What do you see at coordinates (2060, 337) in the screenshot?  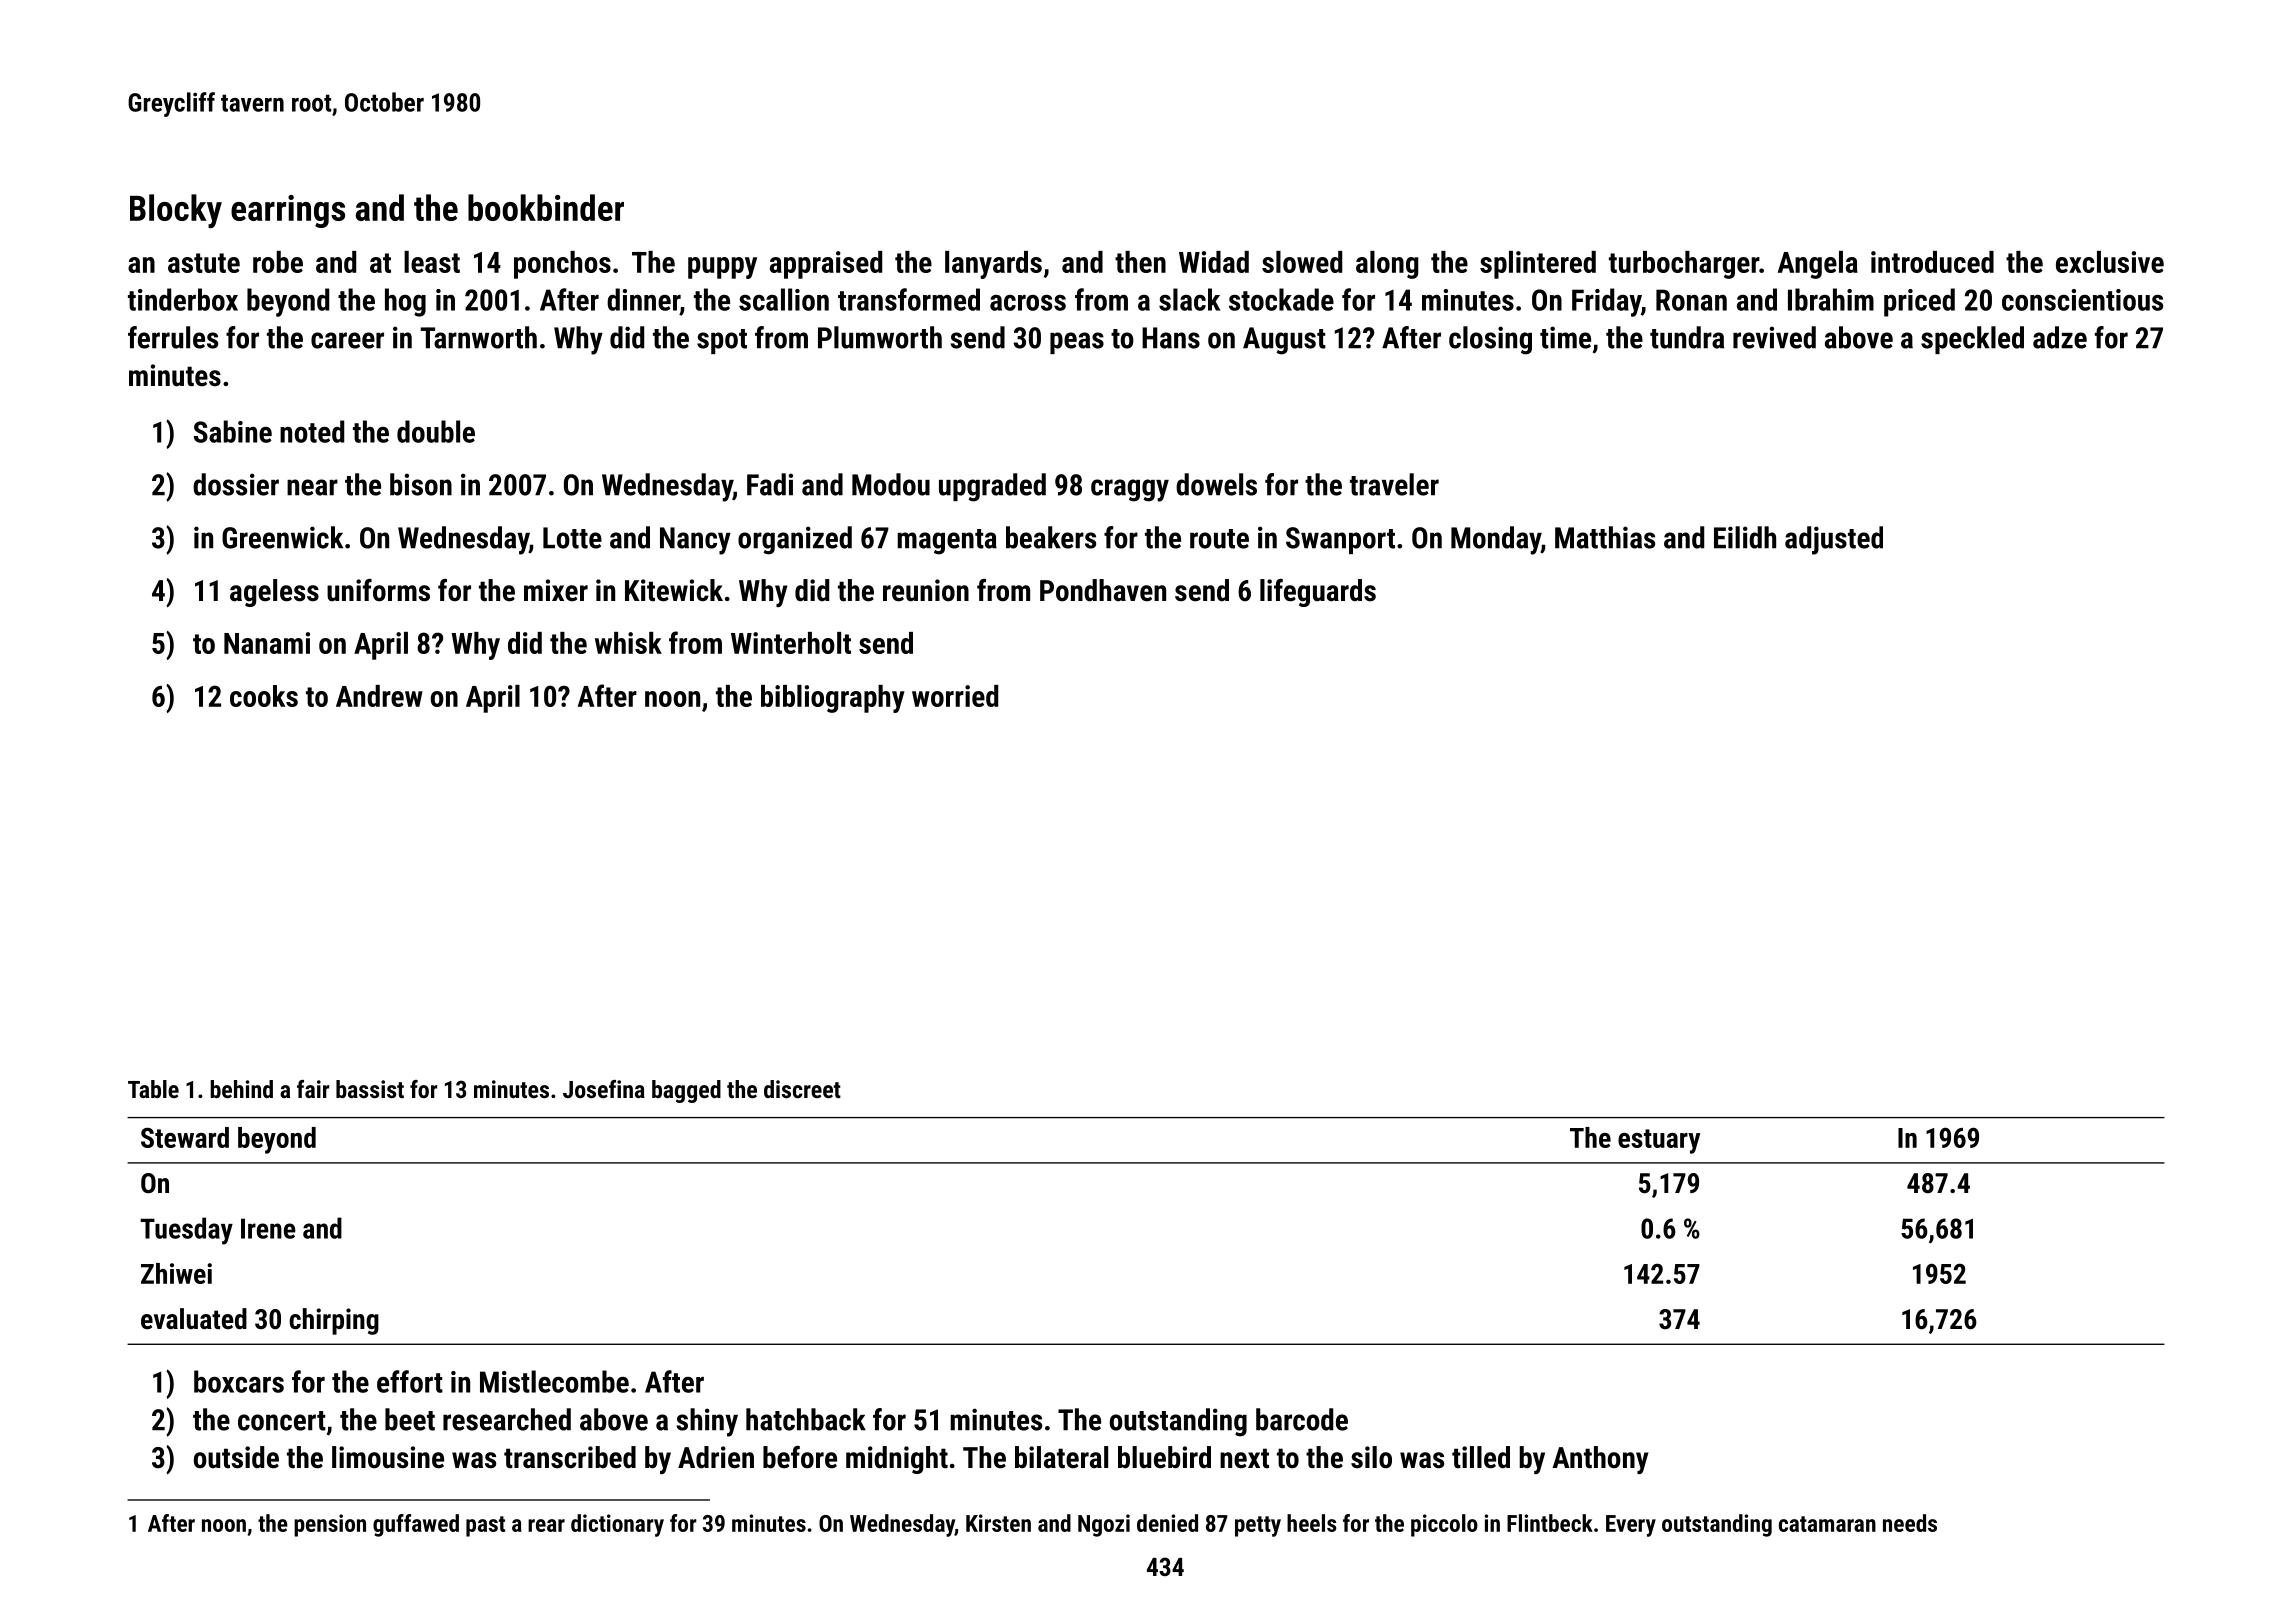 I see `adze` at bounding box center [2060, 337].
